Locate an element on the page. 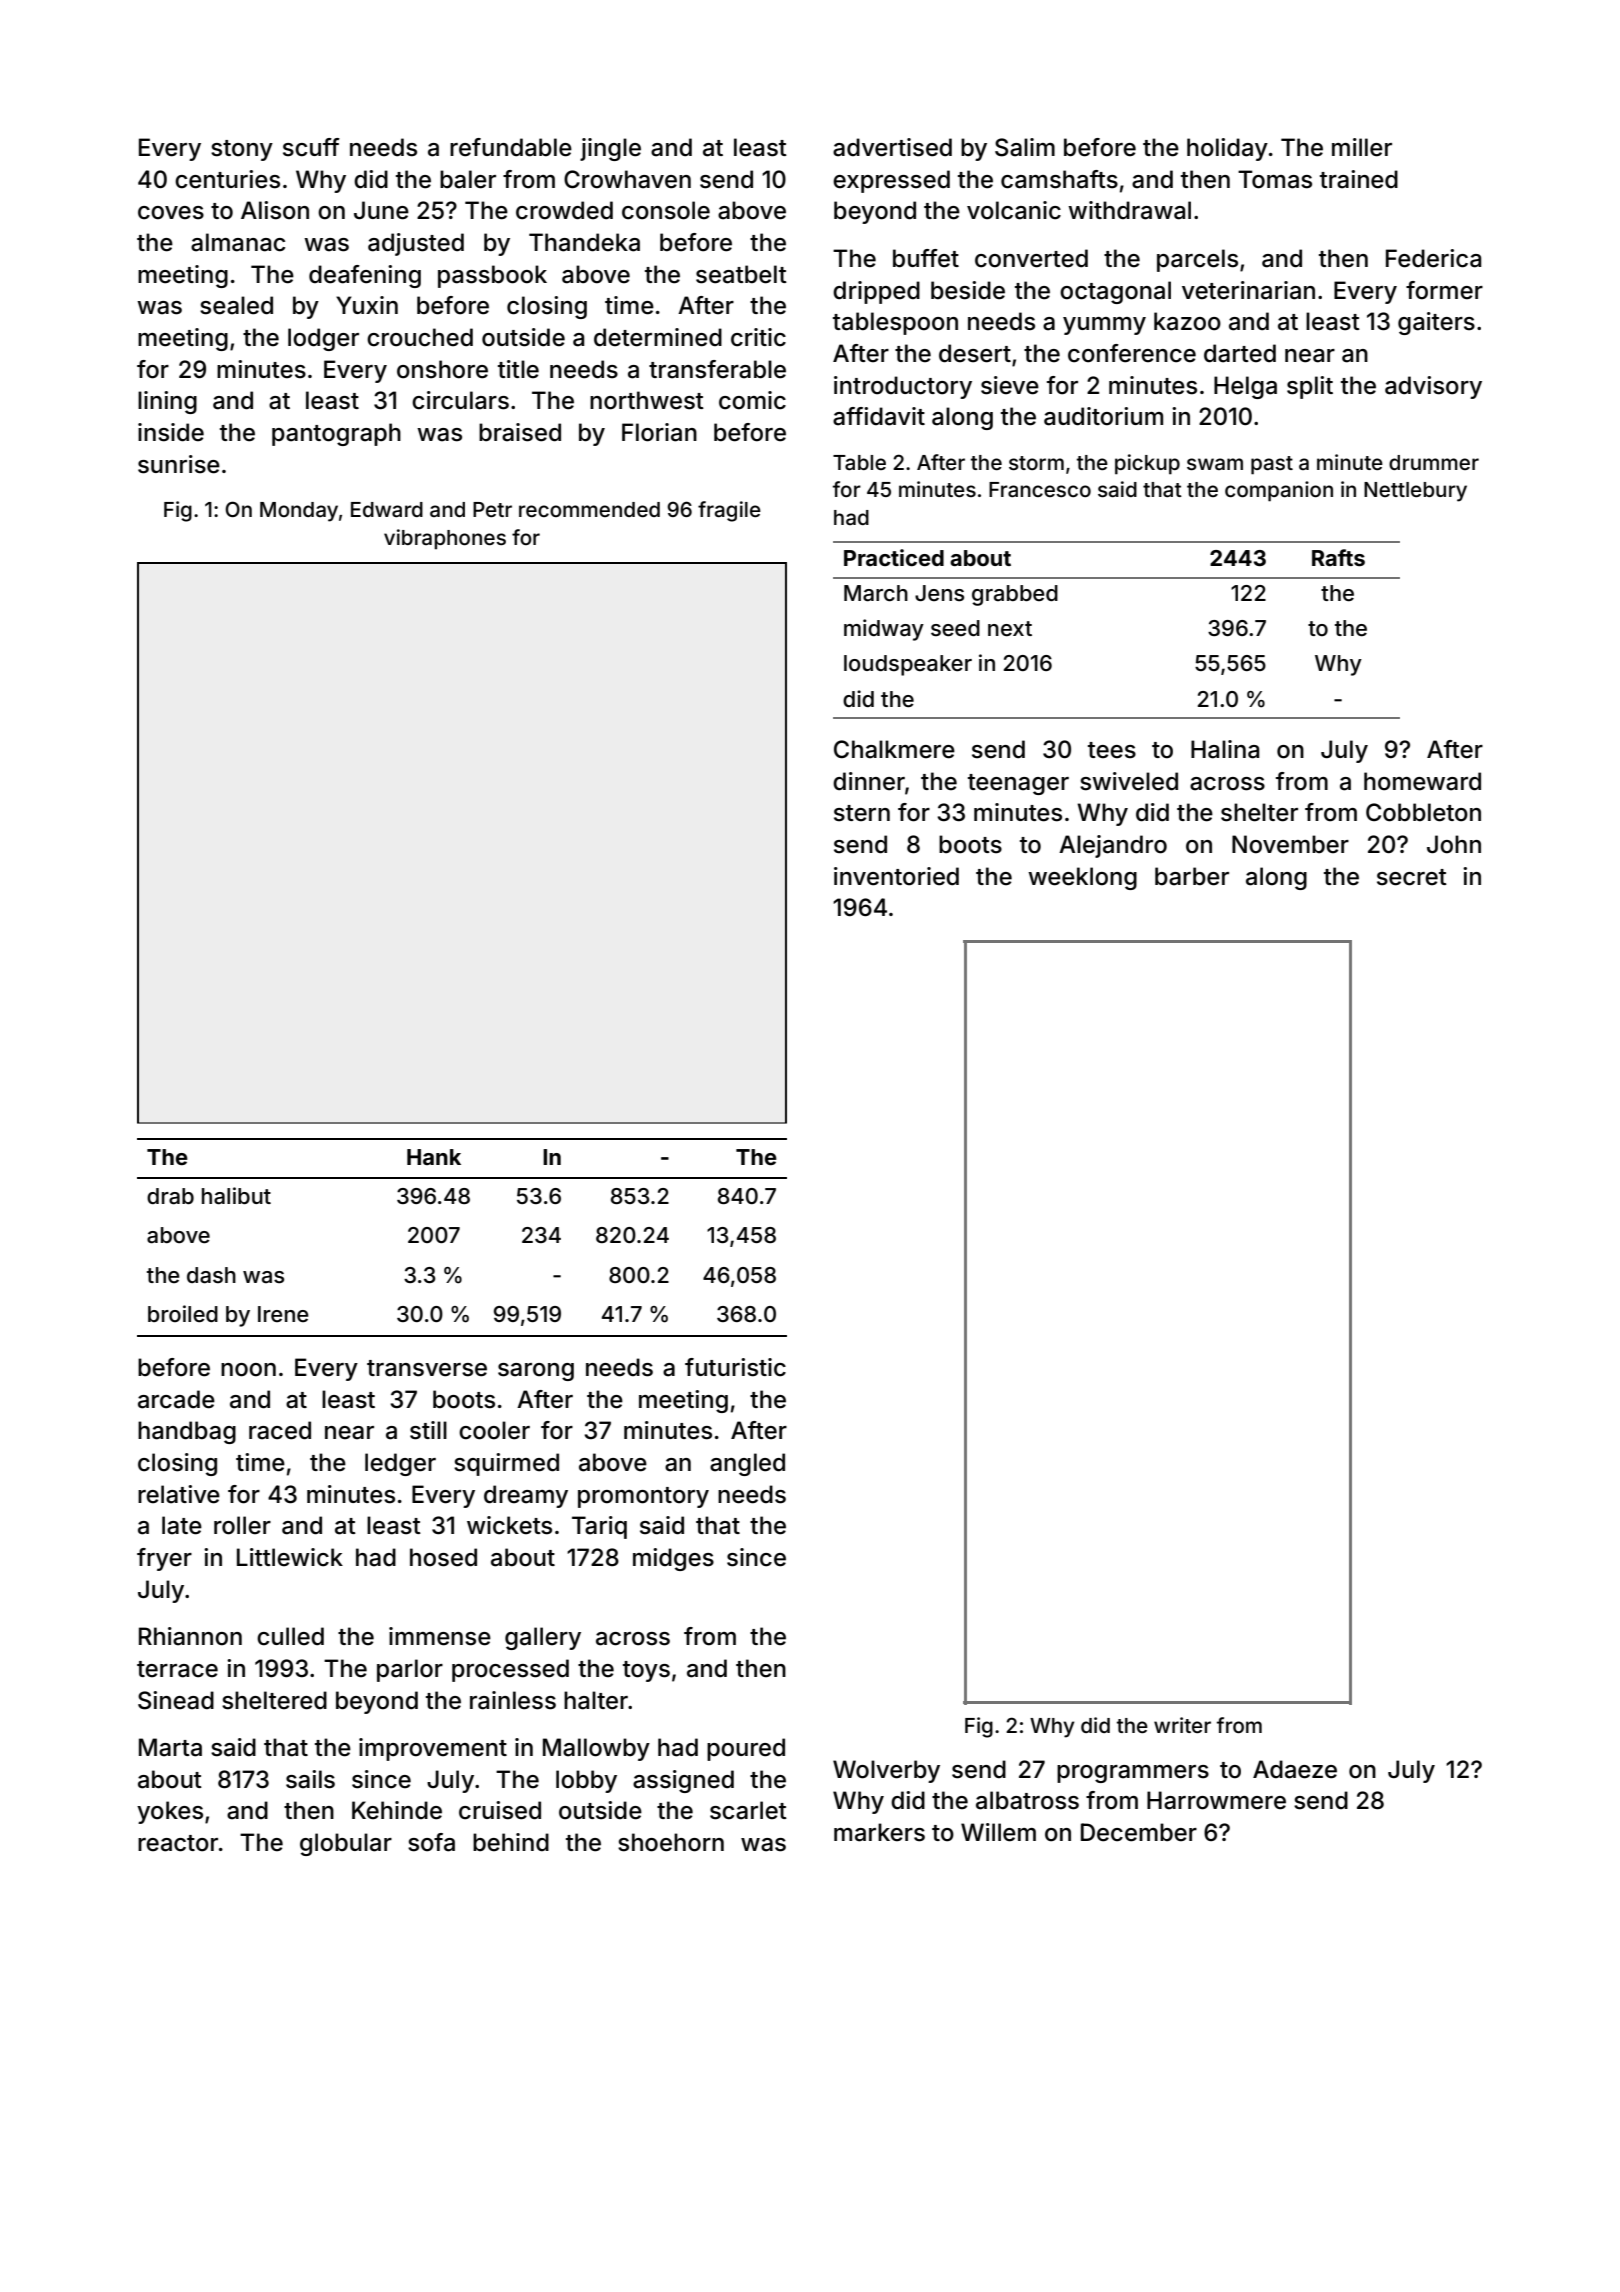 The image size is (1620, 2292). improvement is located at coordinates (433, 1749).
